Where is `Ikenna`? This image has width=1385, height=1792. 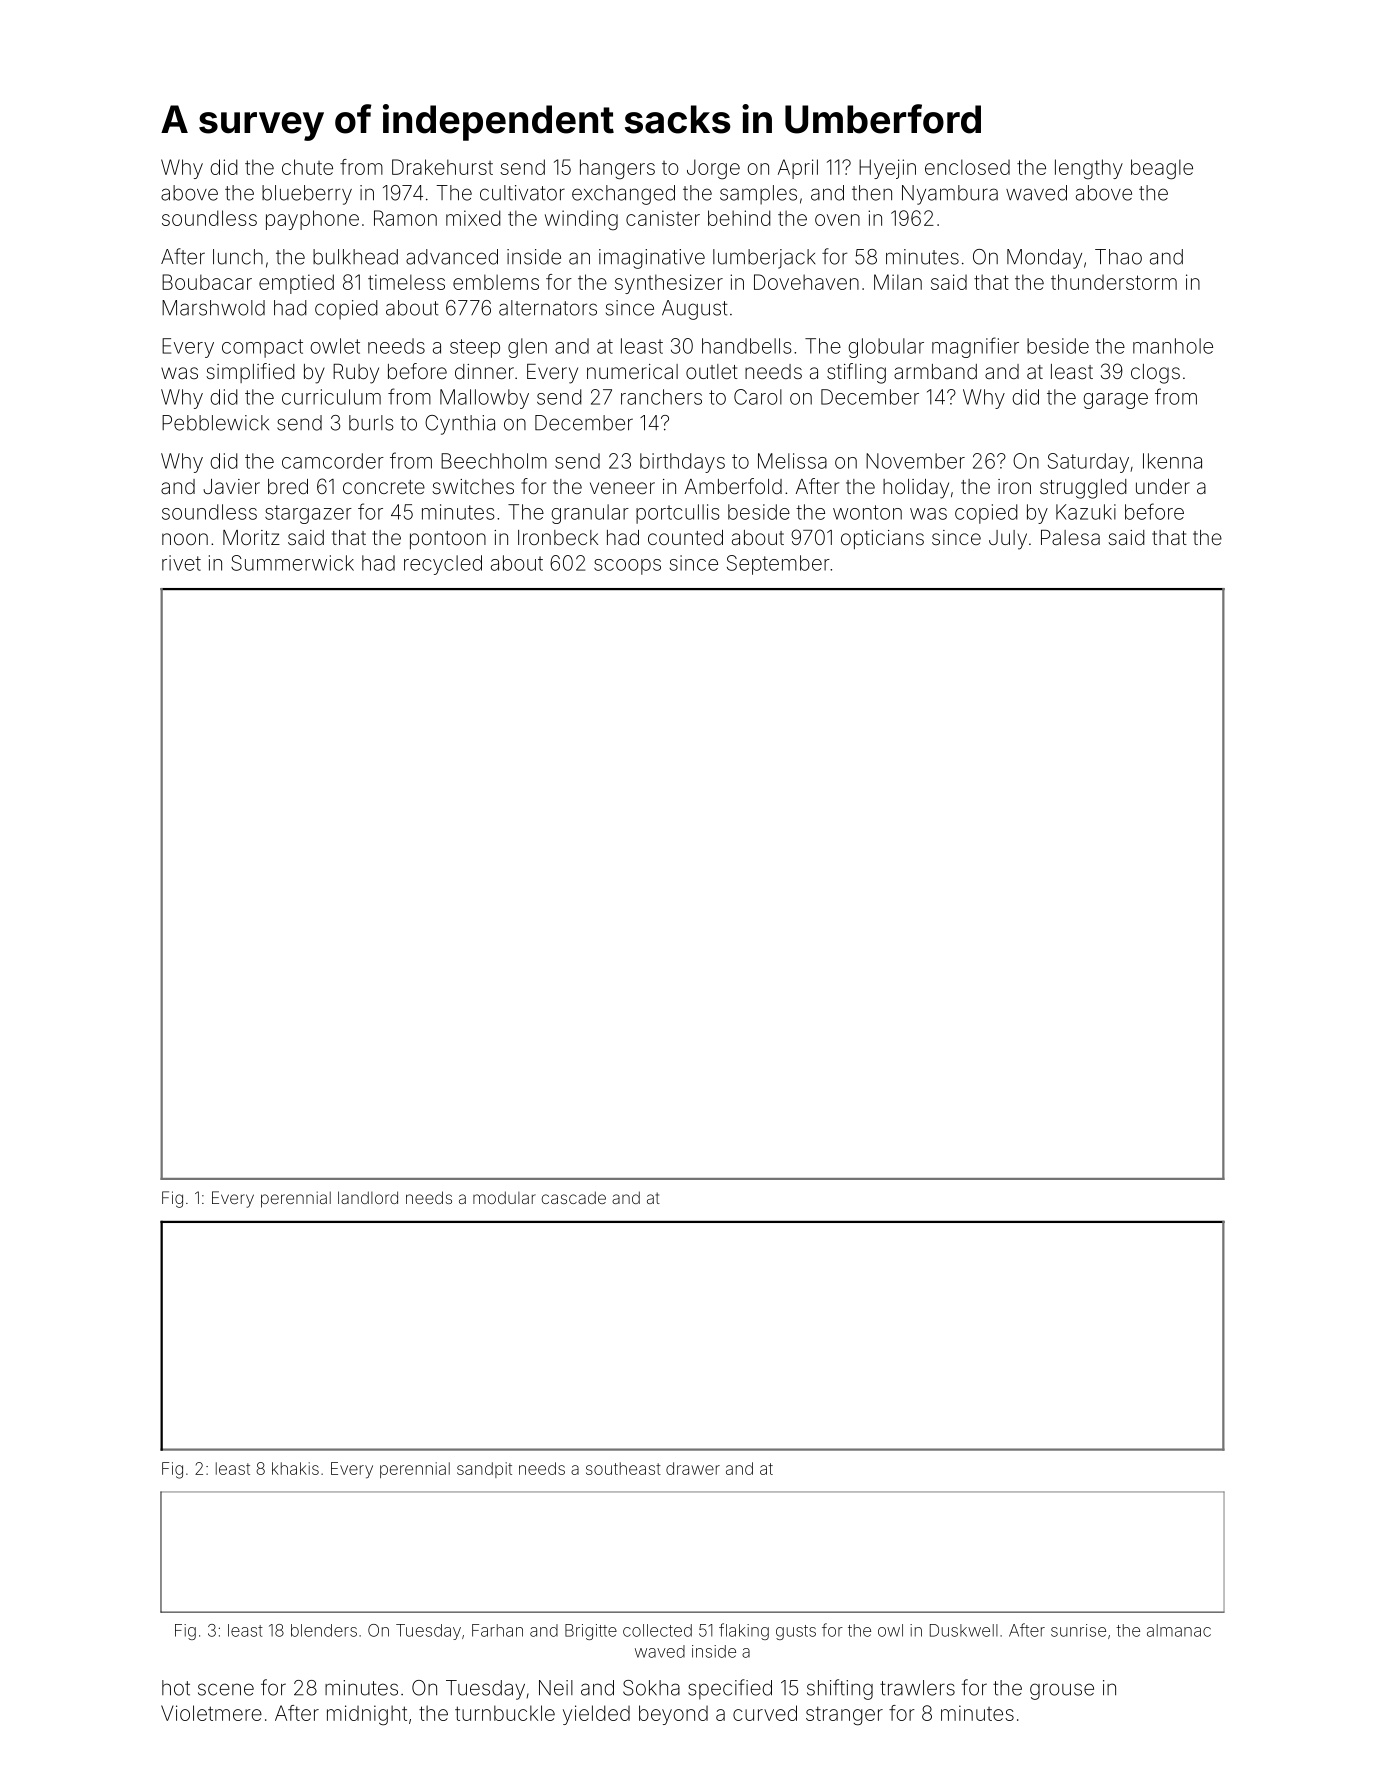
Ikenna is located at coordinates (1172, 461).
